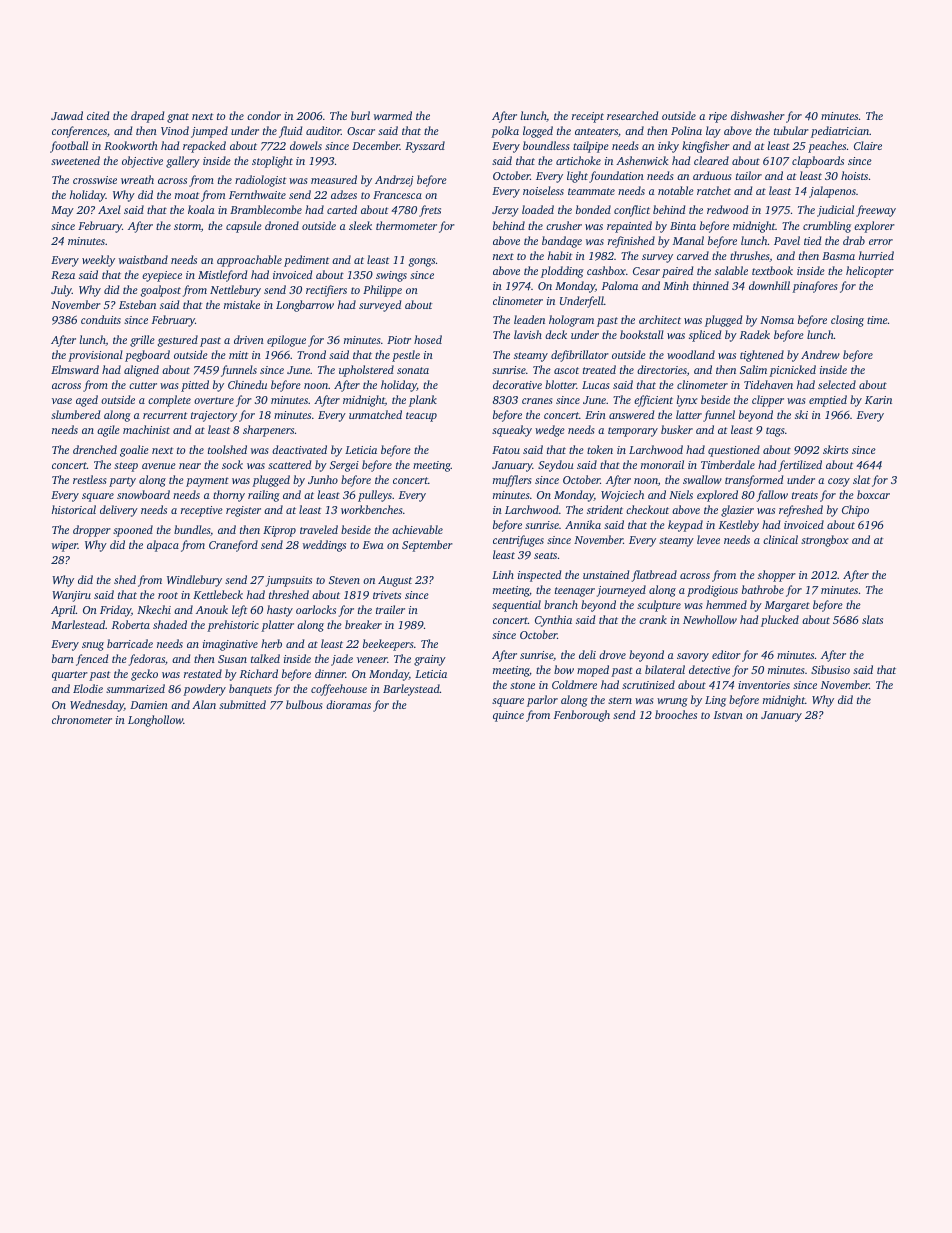 The width and height of the page is (952, 1233). I want to click on dropper, so click(92, 531).
